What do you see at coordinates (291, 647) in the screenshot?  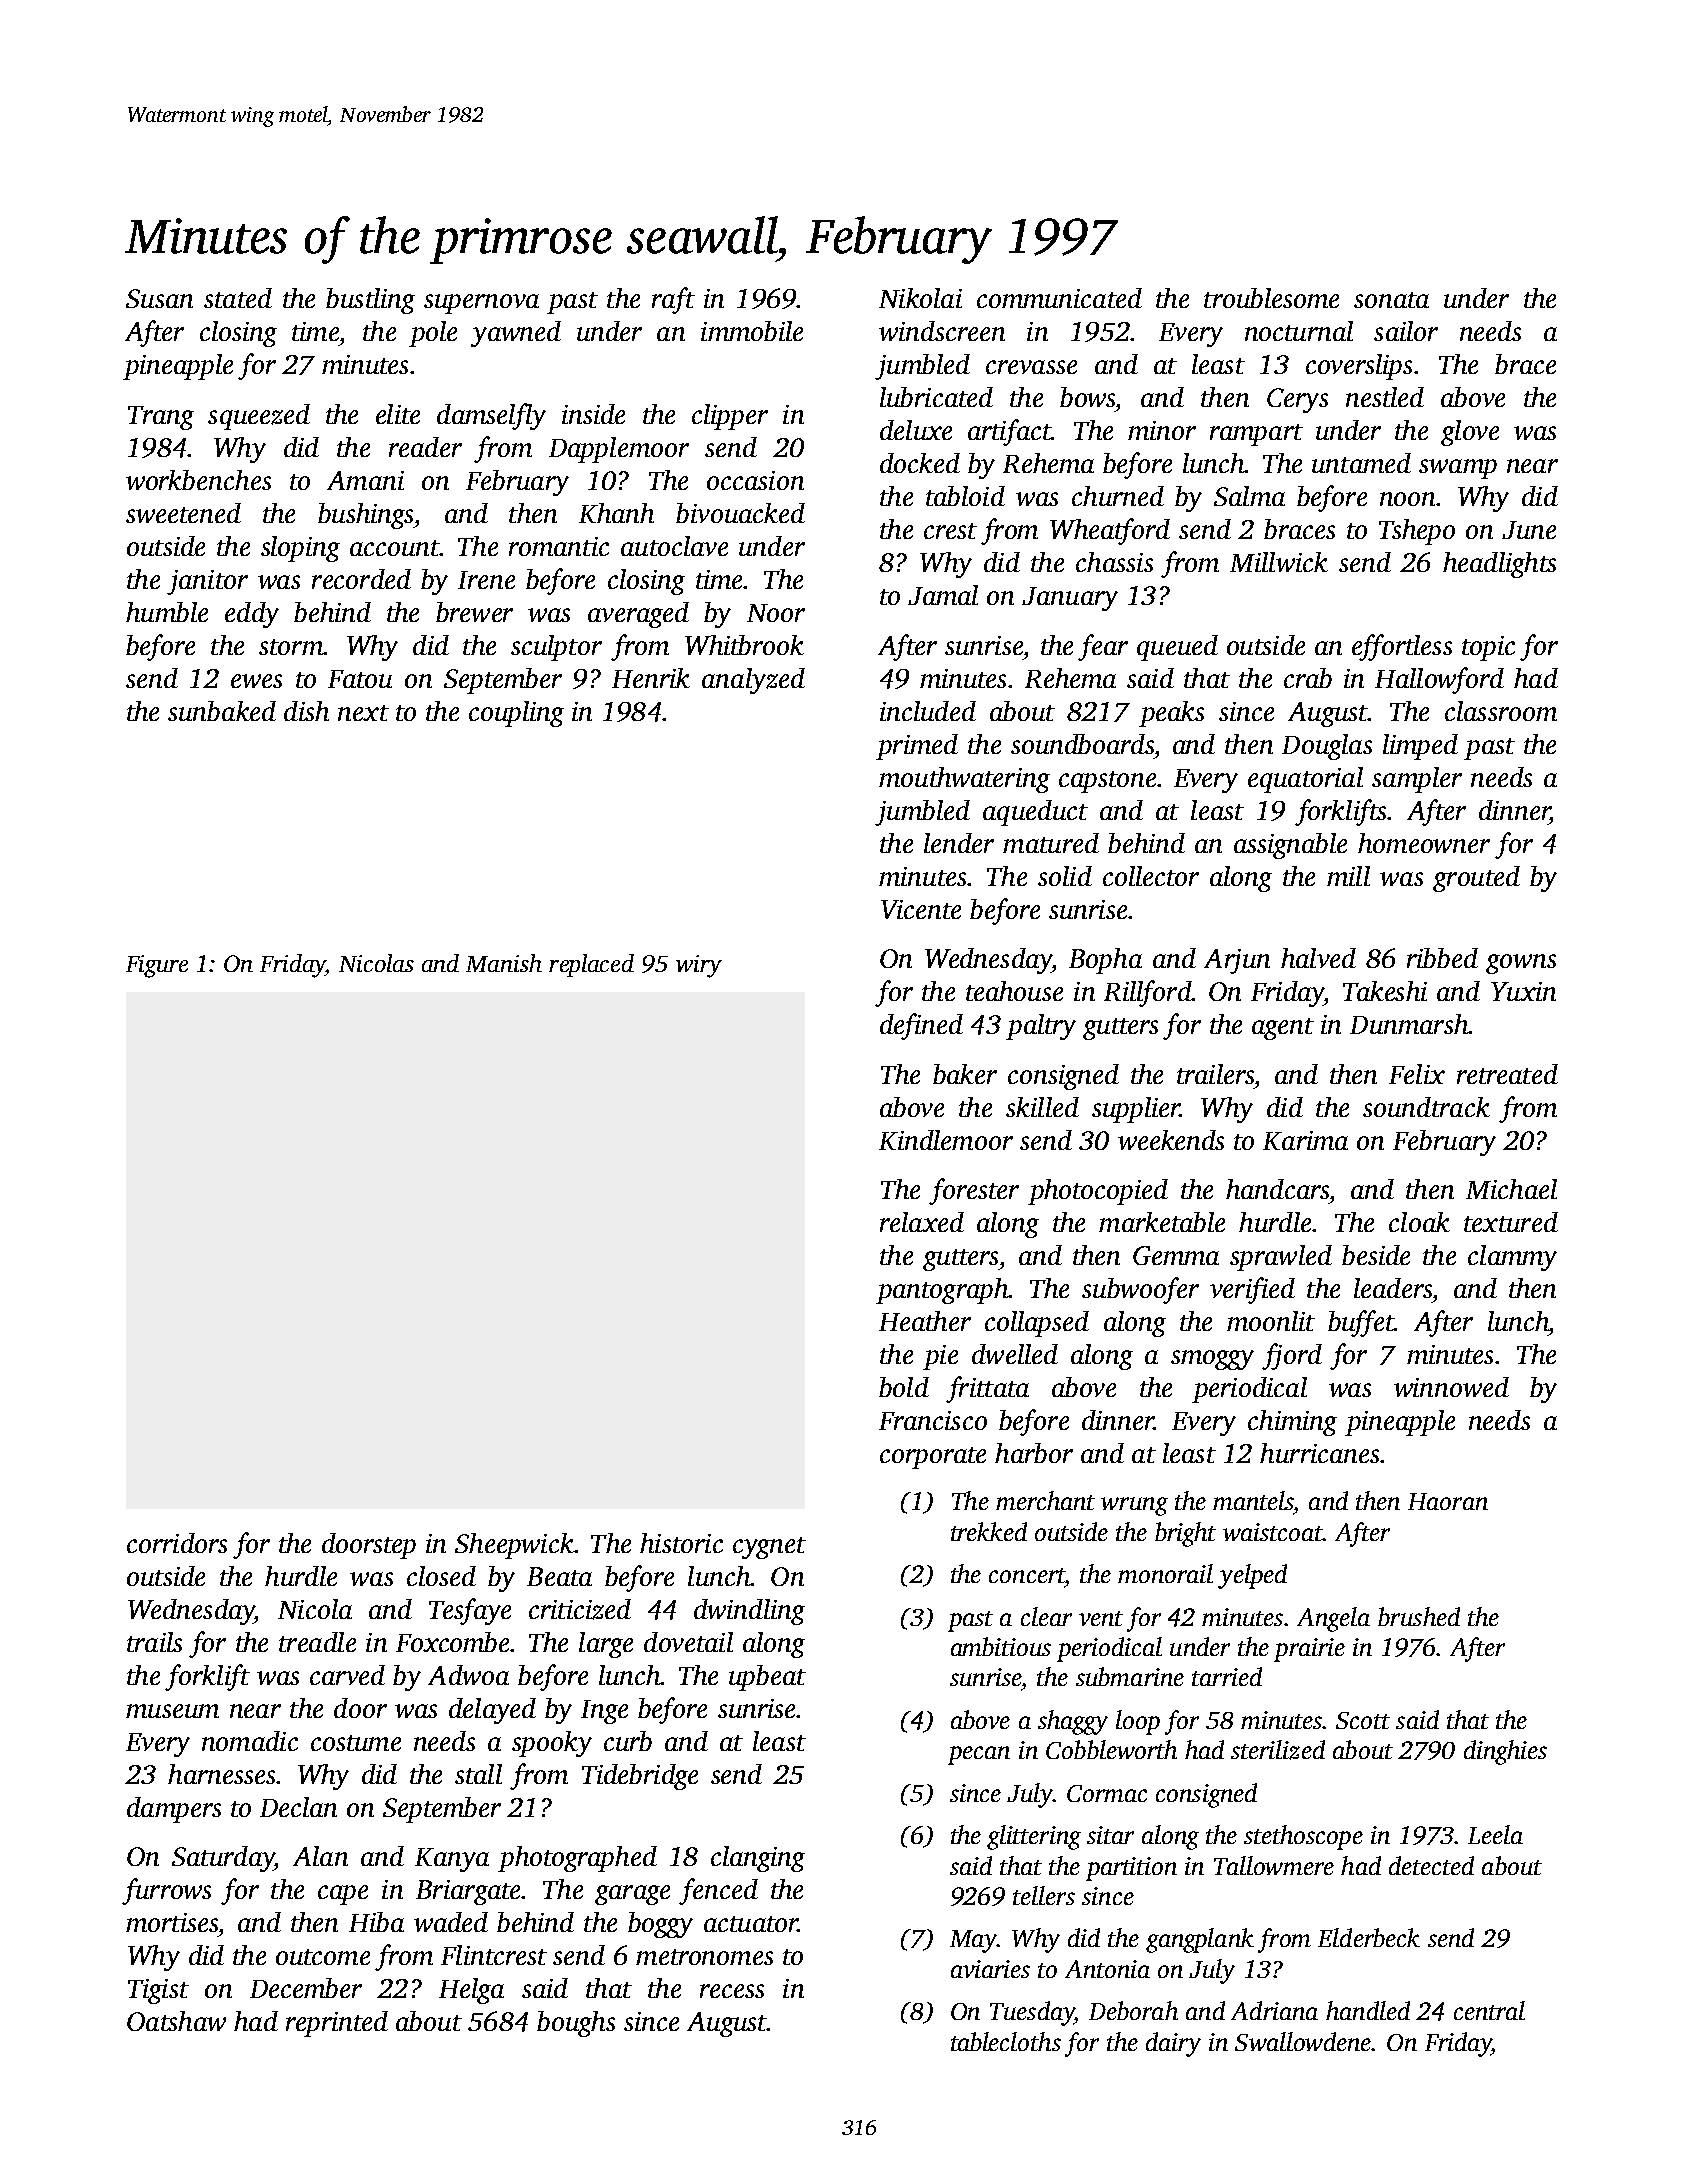 I see `storm` at bounding box center [291, 647].
